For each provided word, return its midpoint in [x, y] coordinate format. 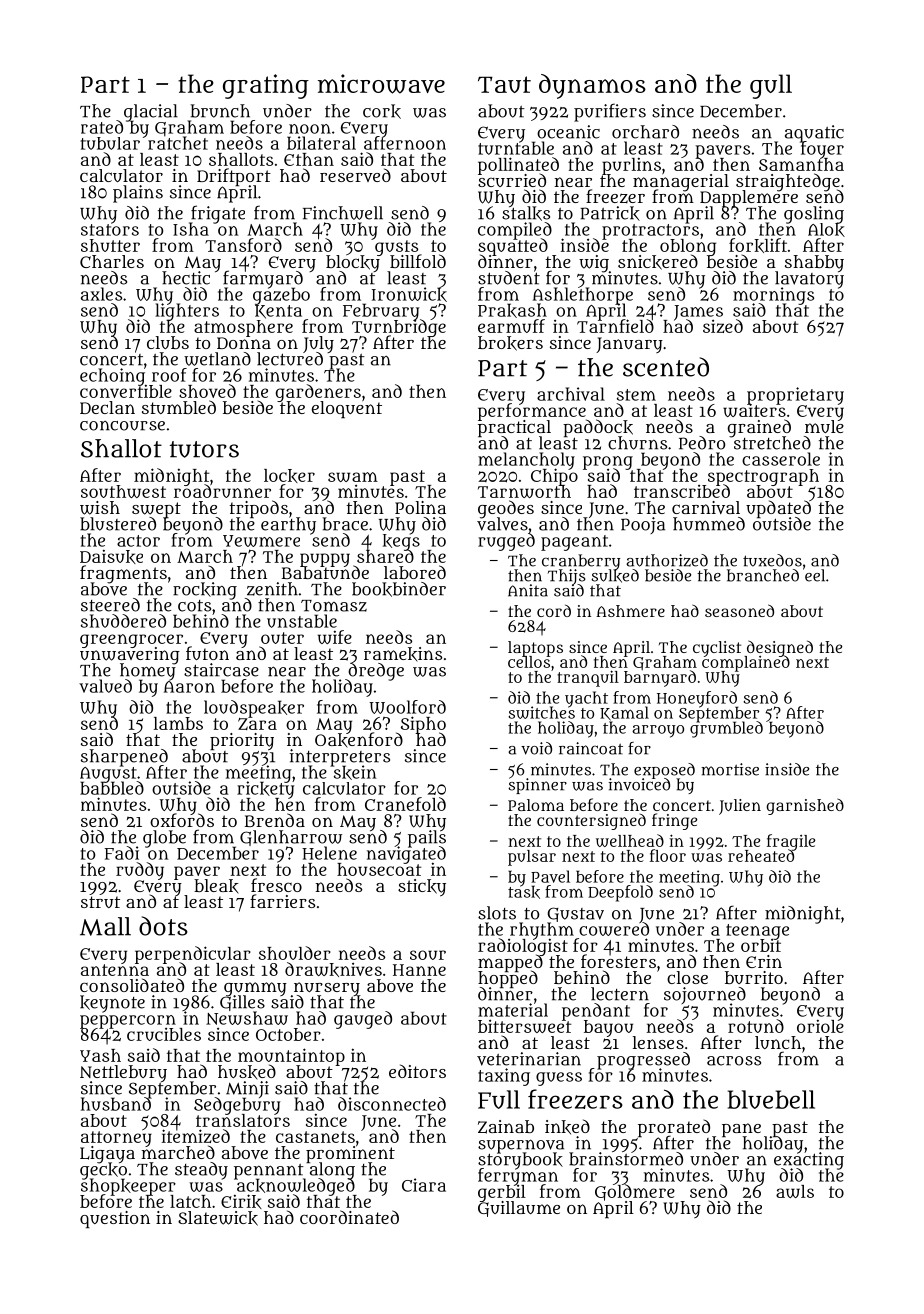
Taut [504, 84]
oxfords [182, 820]
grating [266, 86]
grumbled [726, 730]
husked [247, 1072]
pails [427, 839]
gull [771, 86]
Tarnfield [615, 326]
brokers [510, 343]
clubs [168, 342]
